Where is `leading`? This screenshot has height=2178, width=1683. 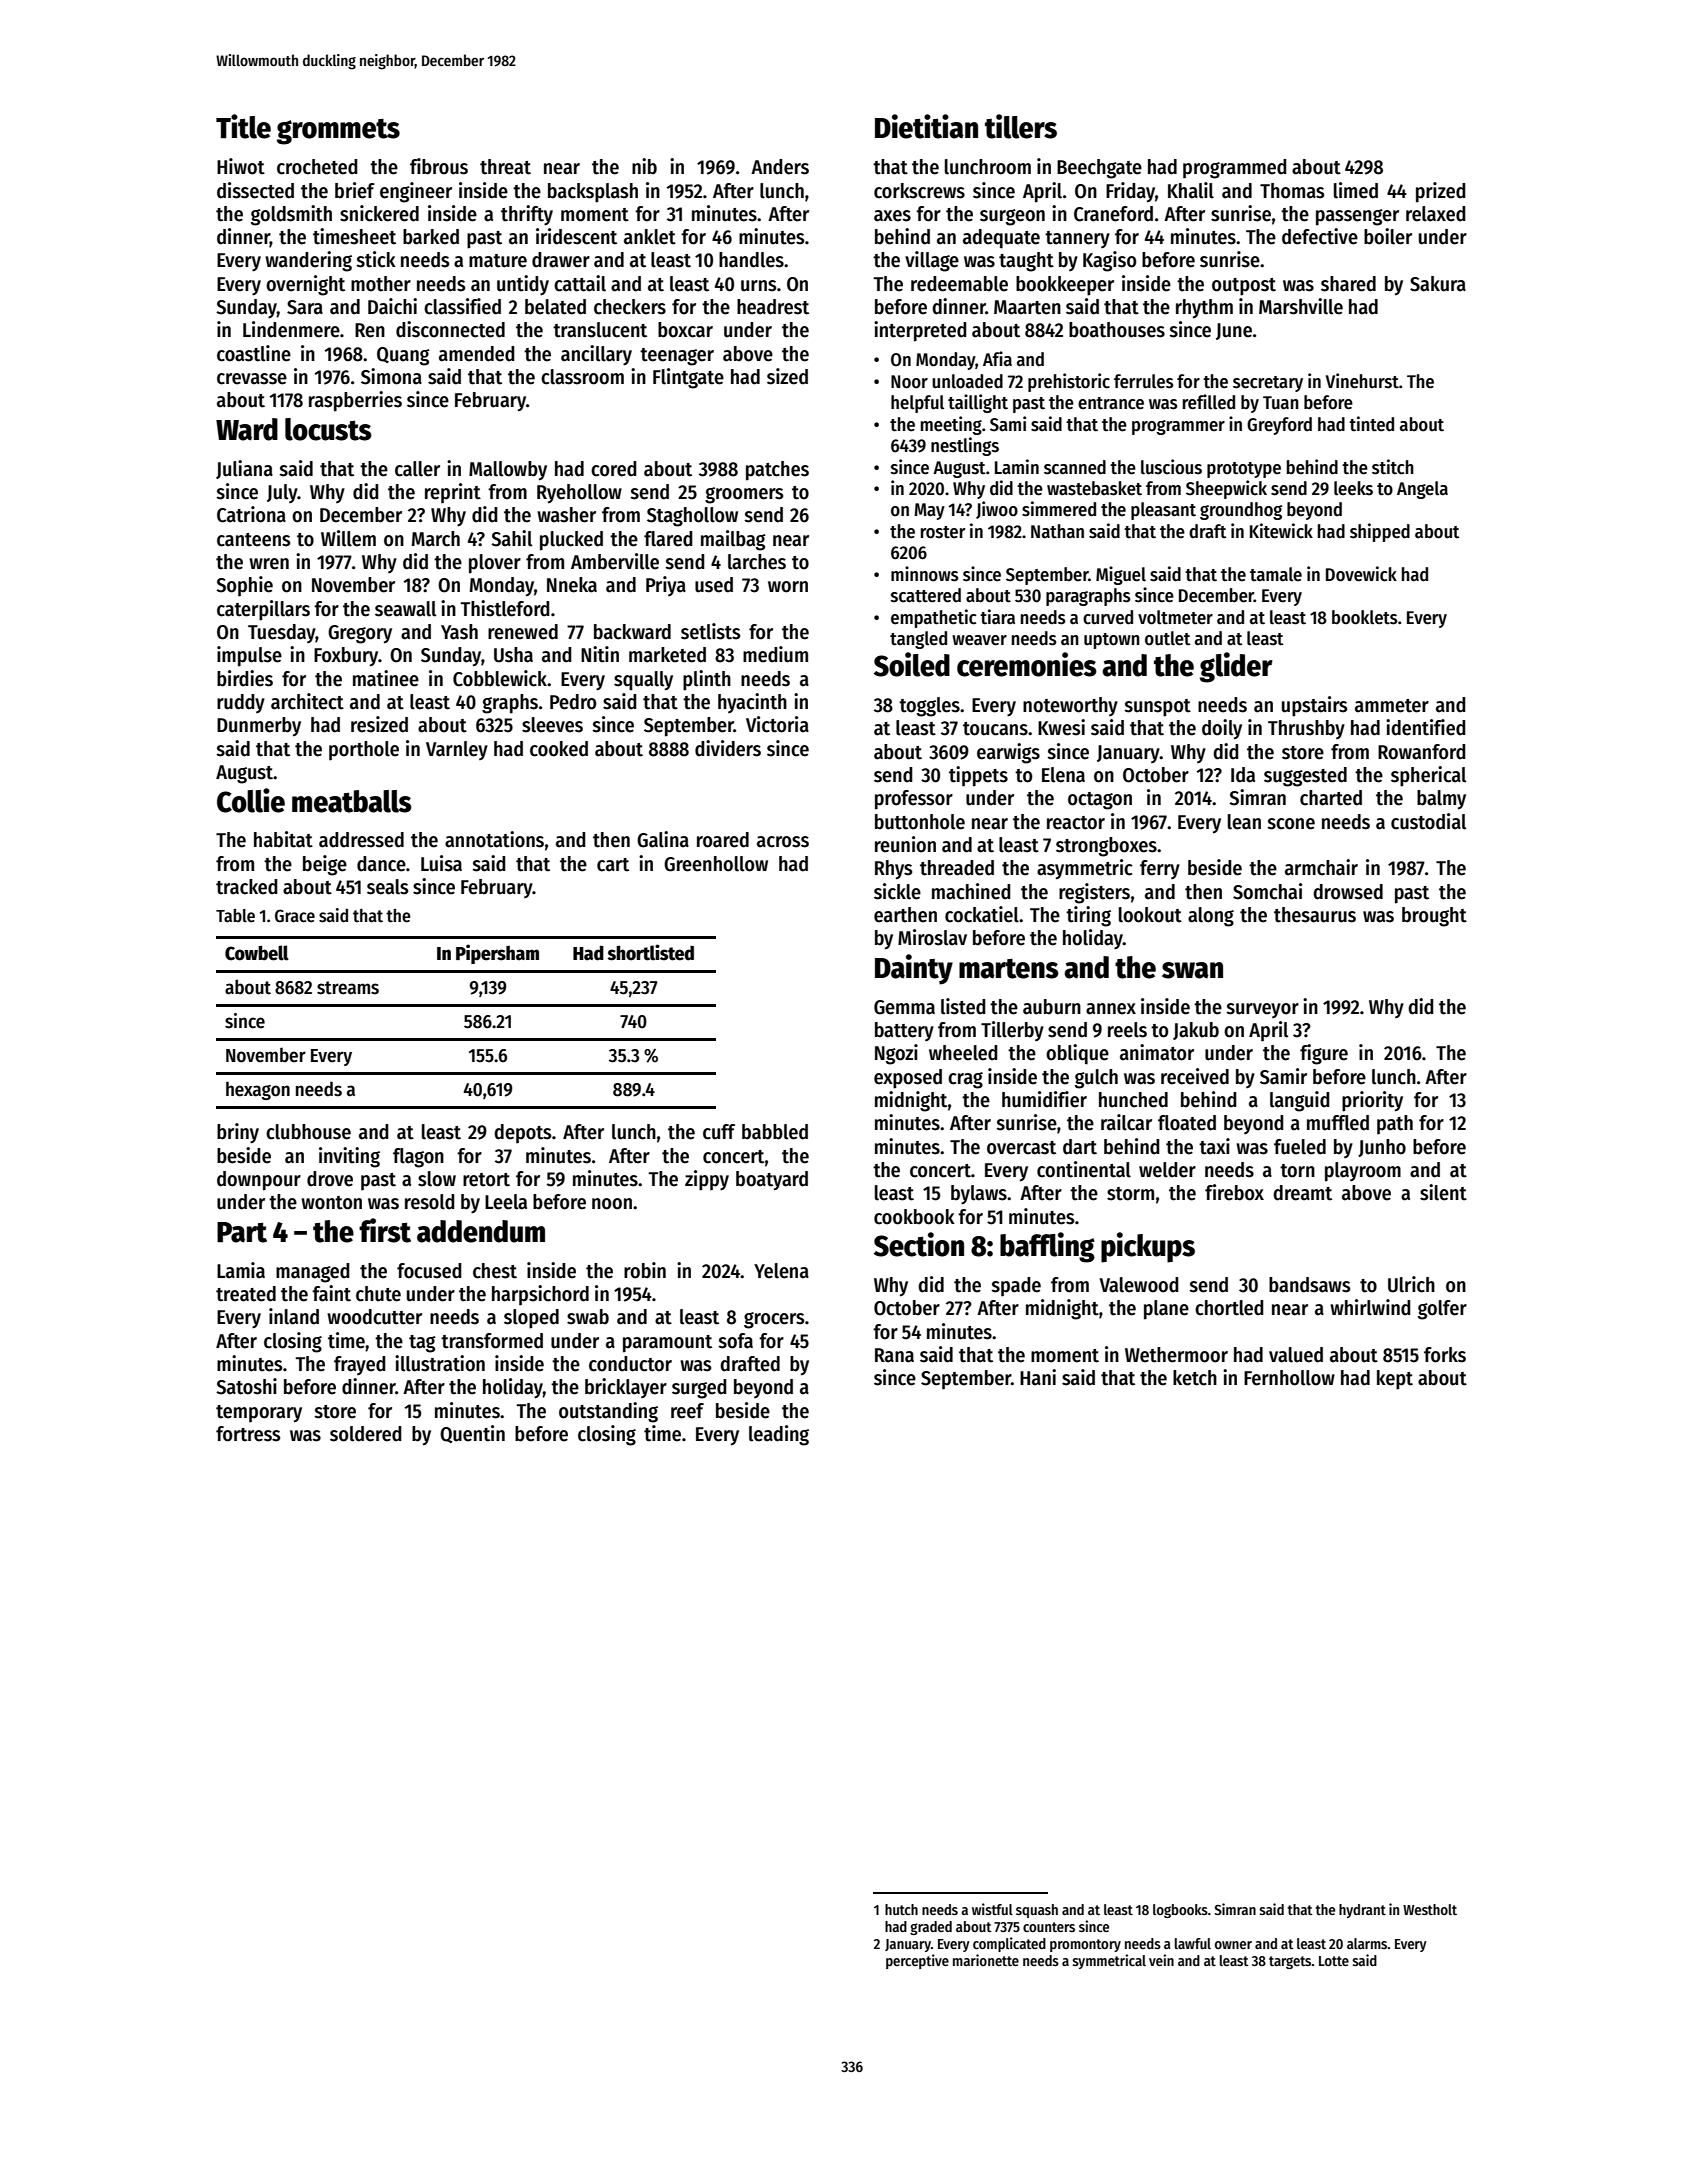
leading is located at coordinates (779, 1435).
